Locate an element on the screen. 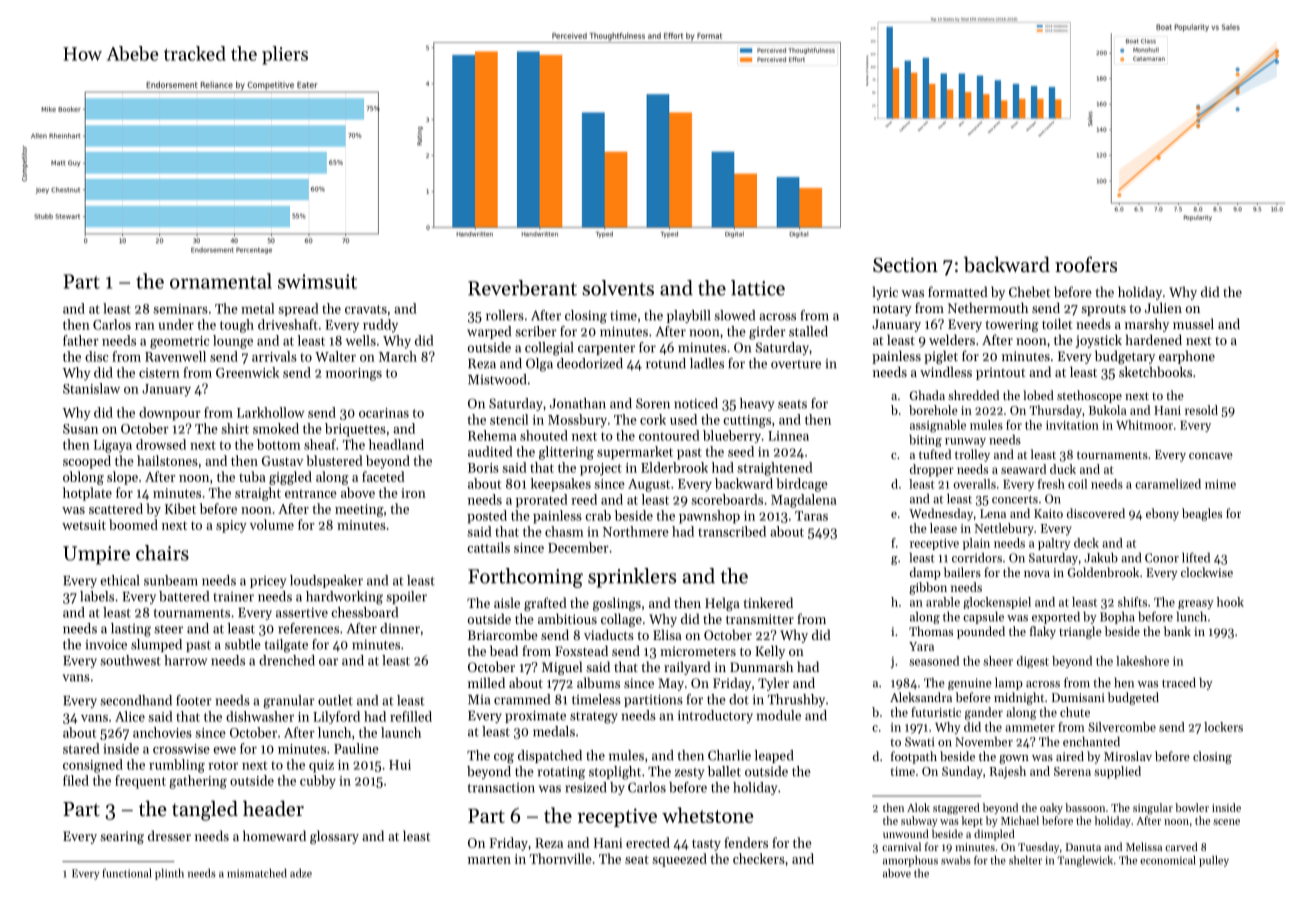 This screenshot has height=924, width=1308. cattails is located at coordinates (488, 547).
